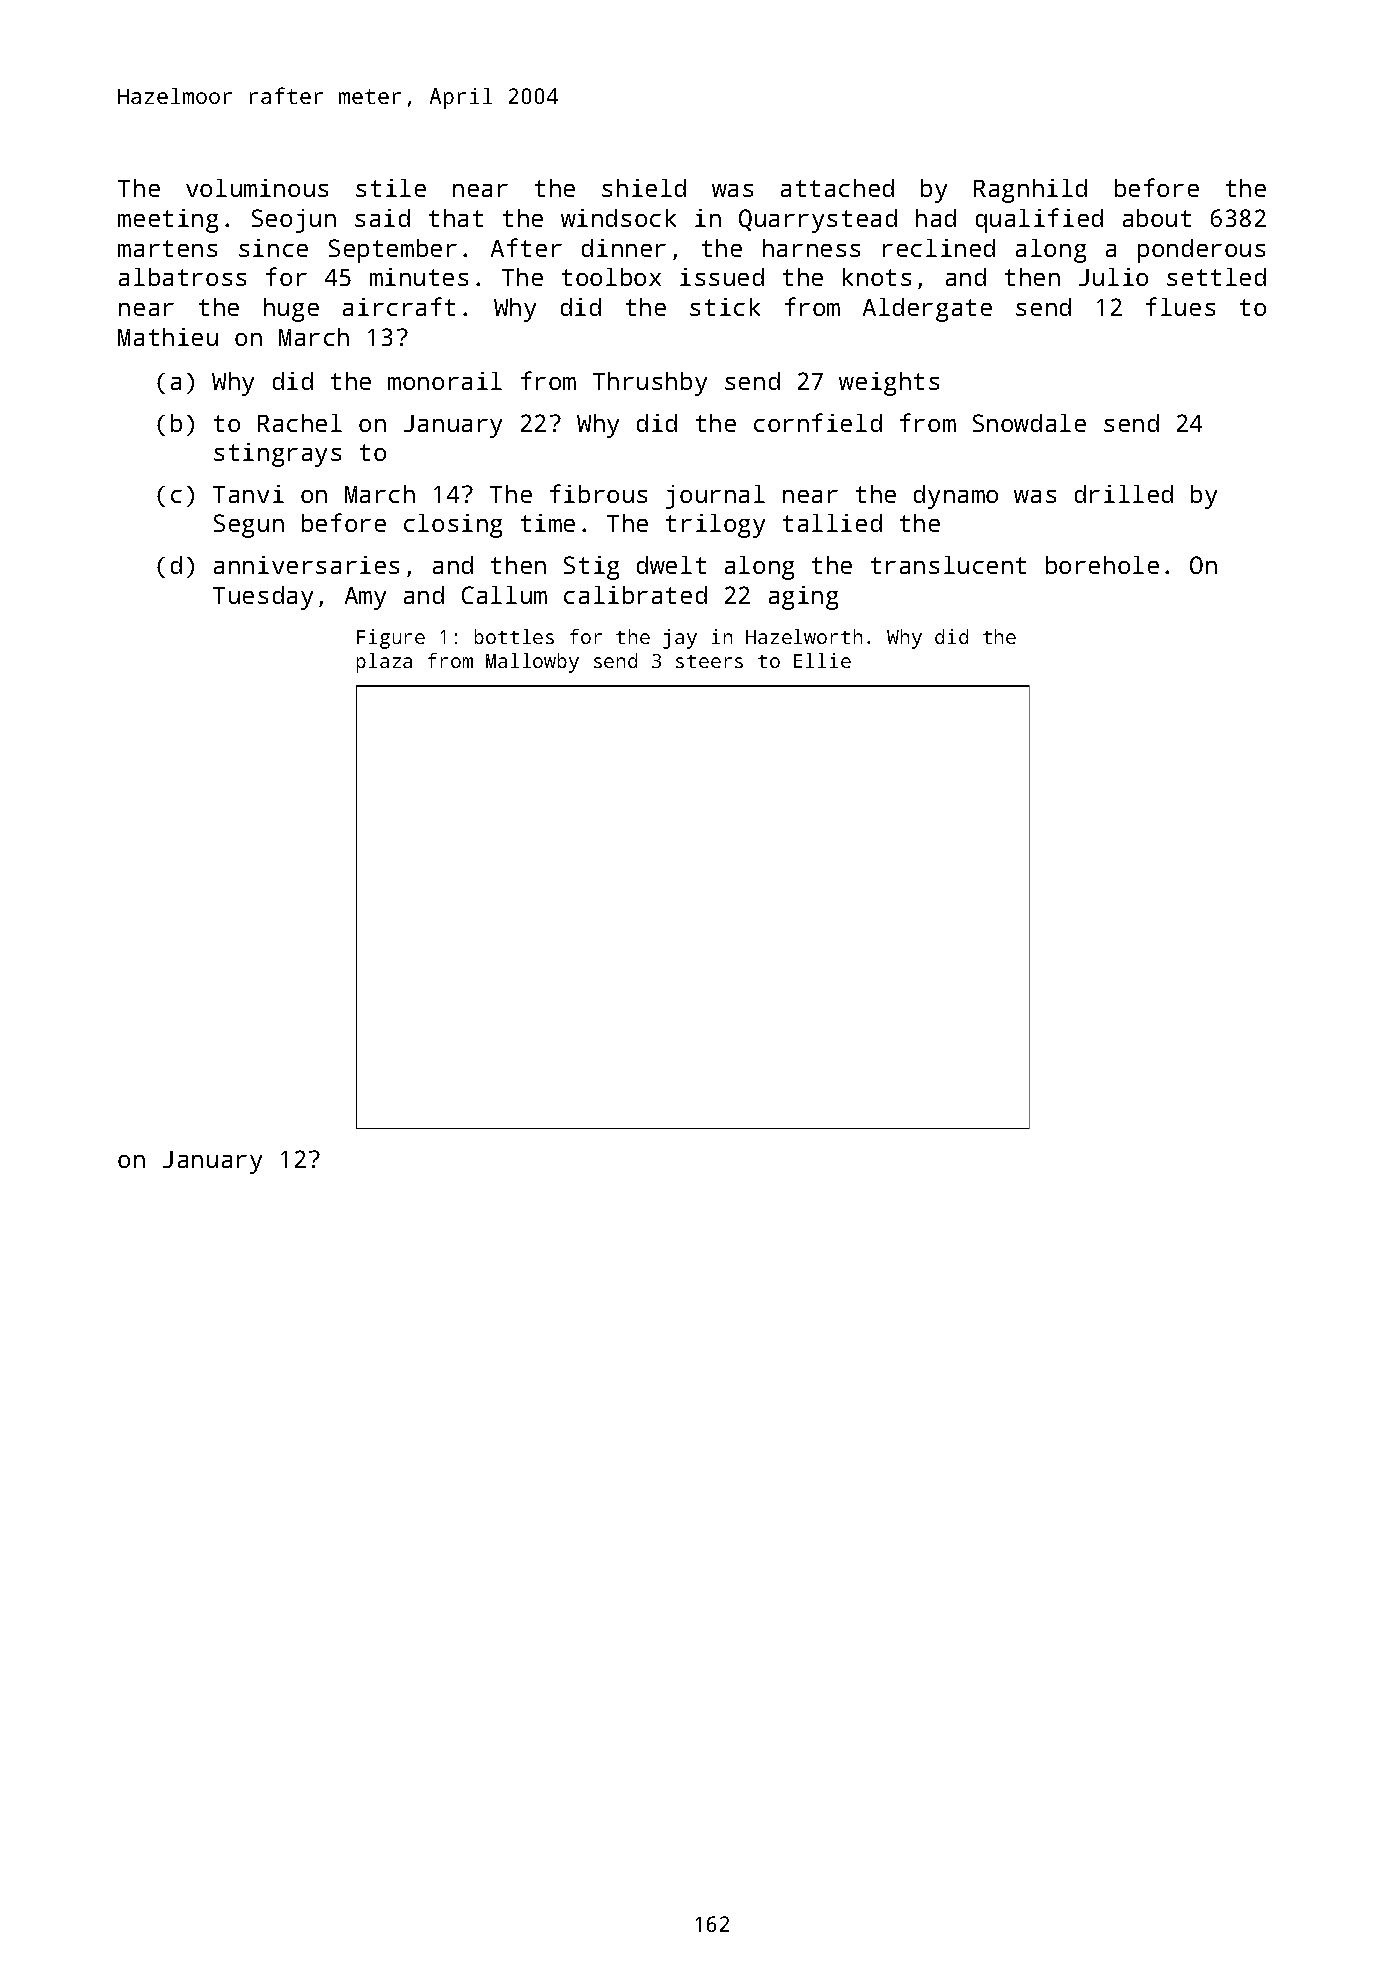 This screenshot has height=1969, width=1386. Describe the element at coordinates (384, 663) in the screenshot. I see `plaza` at that location.
